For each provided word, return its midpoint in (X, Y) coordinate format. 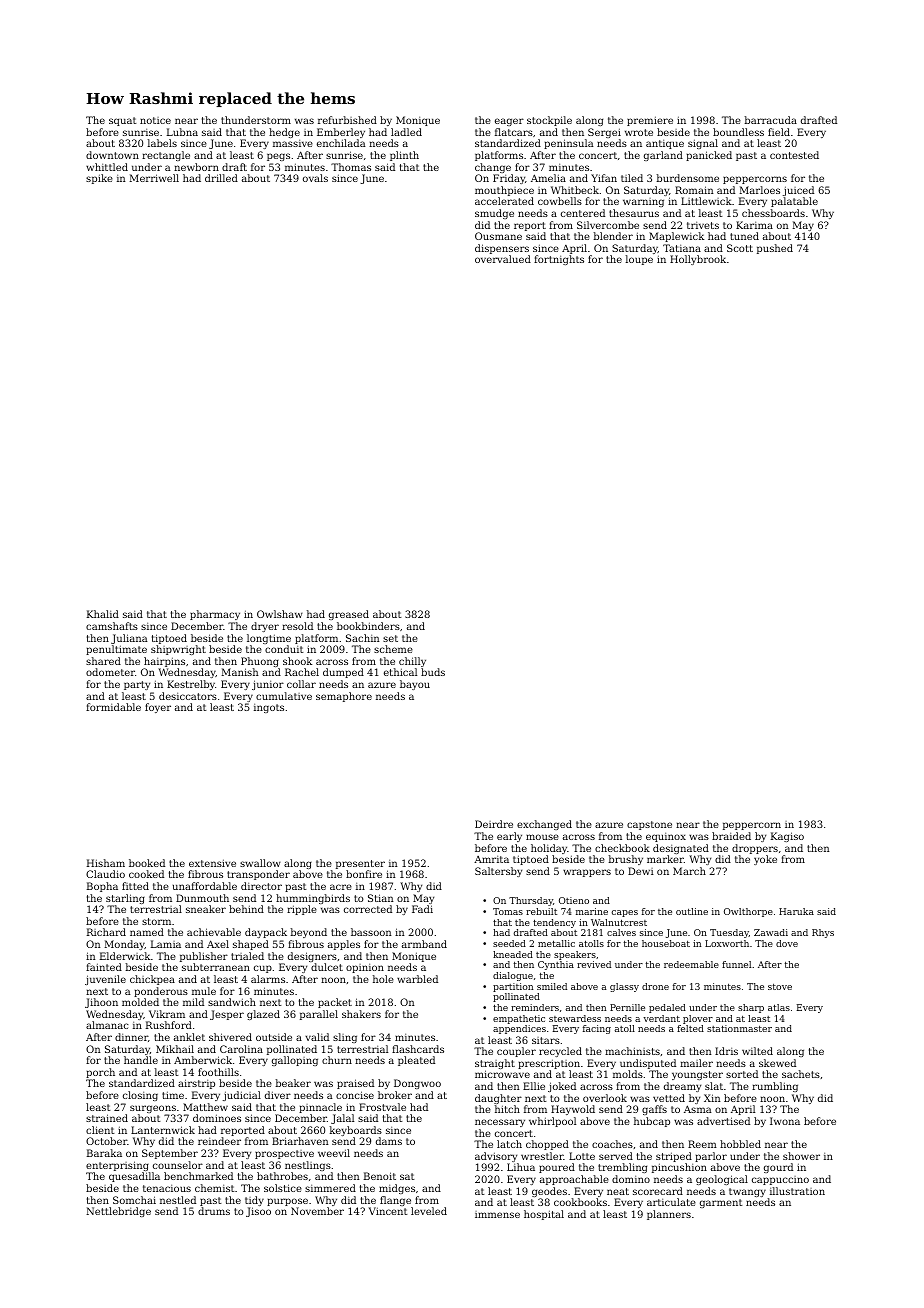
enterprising (117, 1166)
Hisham (106, 863)
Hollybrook (698, 260)
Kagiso (787, 837)
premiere (650, 121)
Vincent (388, 1211)
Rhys (823, 933)
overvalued (503, 259)
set (390, 638)
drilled (221, 178)
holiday (549, 849)
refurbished (347, 120)
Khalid (103, 614)
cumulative (284, 696)
